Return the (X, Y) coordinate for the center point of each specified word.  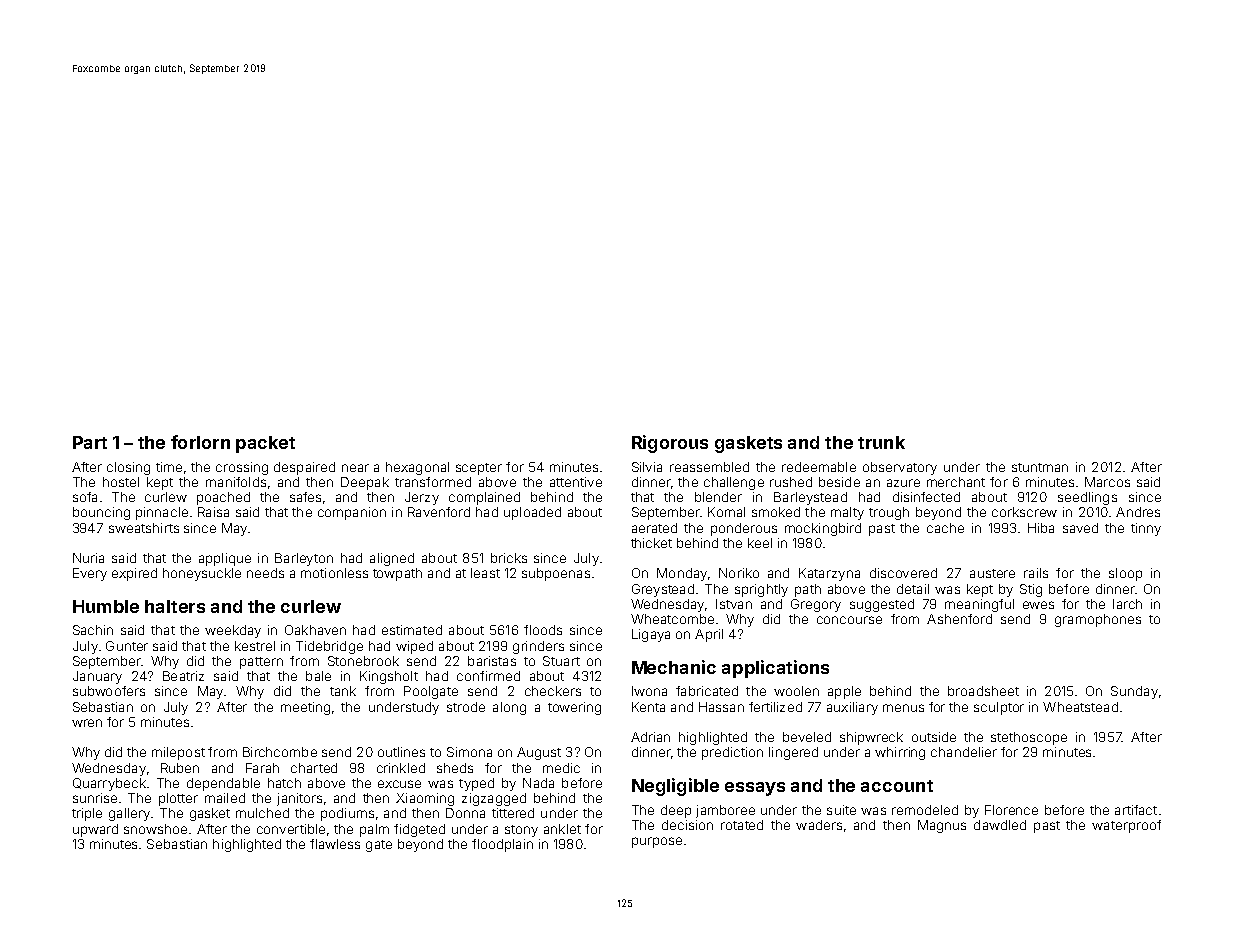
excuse (399, 784)
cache (945, 528)
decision (687, 825)
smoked (776, 512)
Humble (106, 606)
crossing (242, 468)
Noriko (739, 573)
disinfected (926, 497)
